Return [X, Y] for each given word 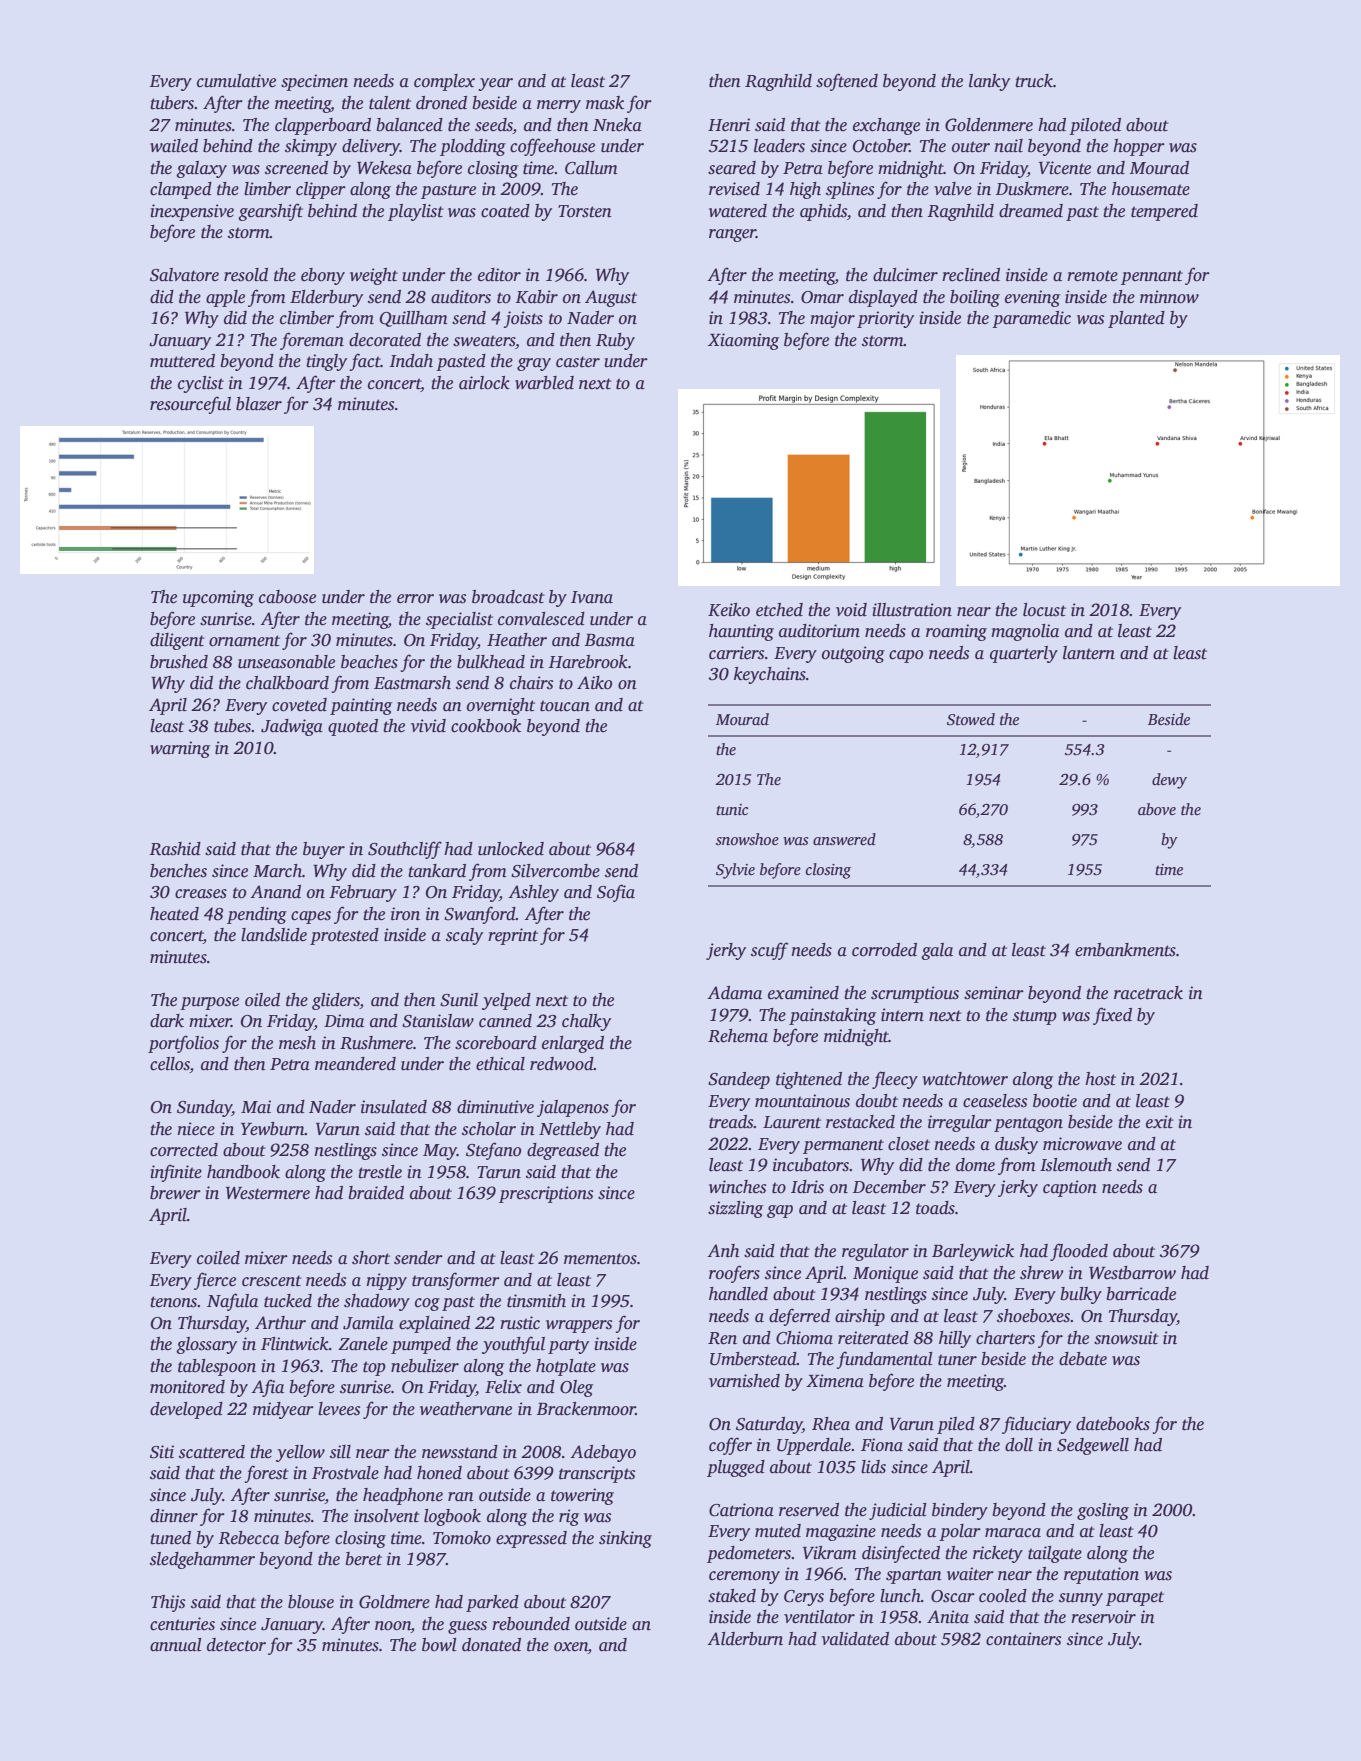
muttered [182, 361]
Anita [948, 1617]
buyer [324, 850]
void [851, 610]
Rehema [738, 1036]
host [1100, 1079]
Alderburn [745, 1639]
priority [885, 319]
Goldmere [394, 1602]
